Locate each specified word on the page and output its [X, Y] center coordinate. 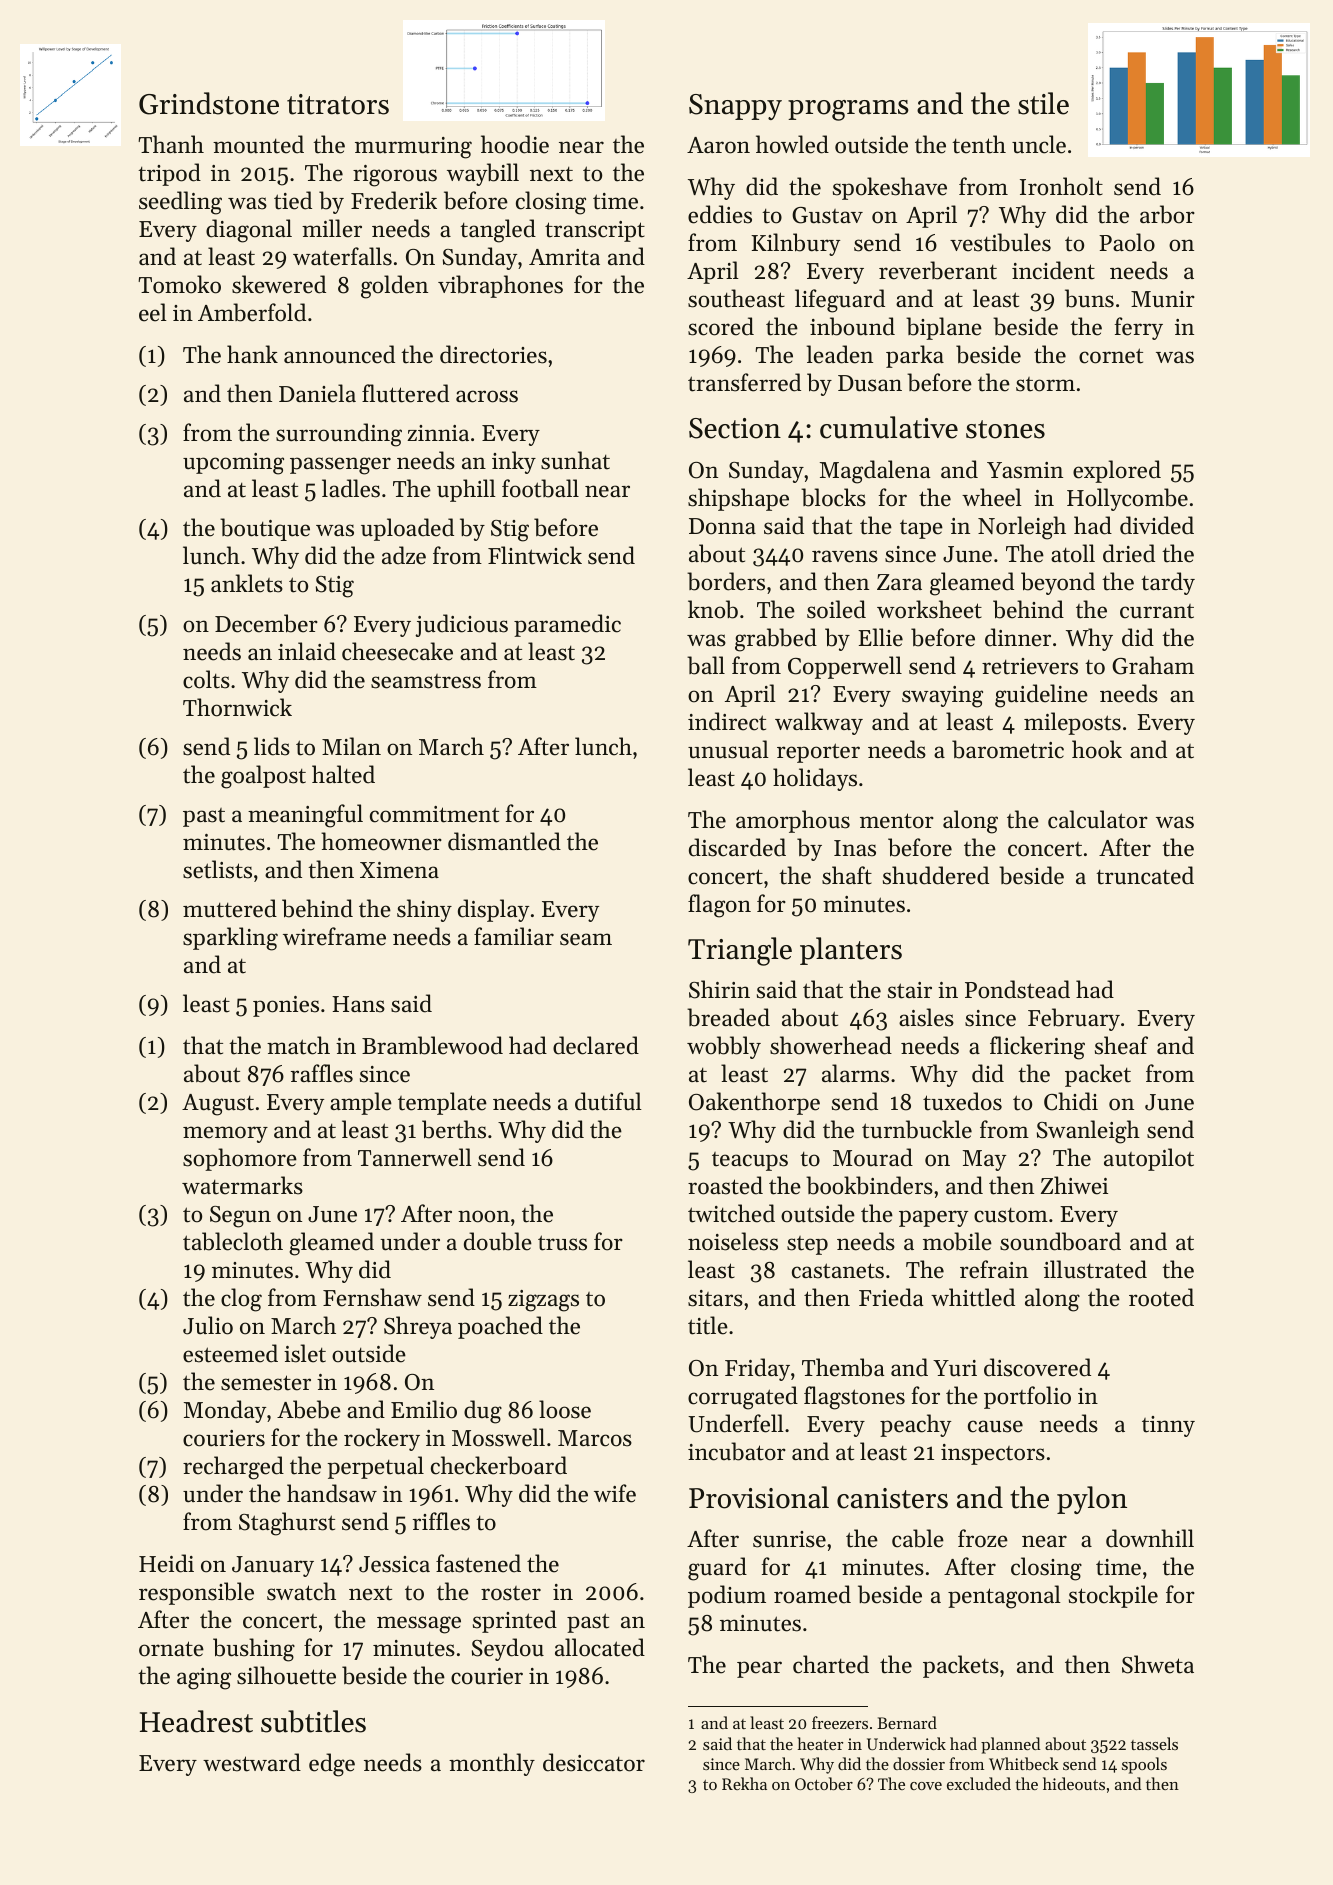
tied [293, 200]
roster [511, 1593]
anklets [247, 583]
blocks [833, 497]
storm [1045, 384]
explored [1117, 471]
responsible [196, 1593]
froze [983, 1538]
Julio [208, 1325]
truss [562, 1243]
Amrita [564, 257]
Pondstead [1017, 989]
